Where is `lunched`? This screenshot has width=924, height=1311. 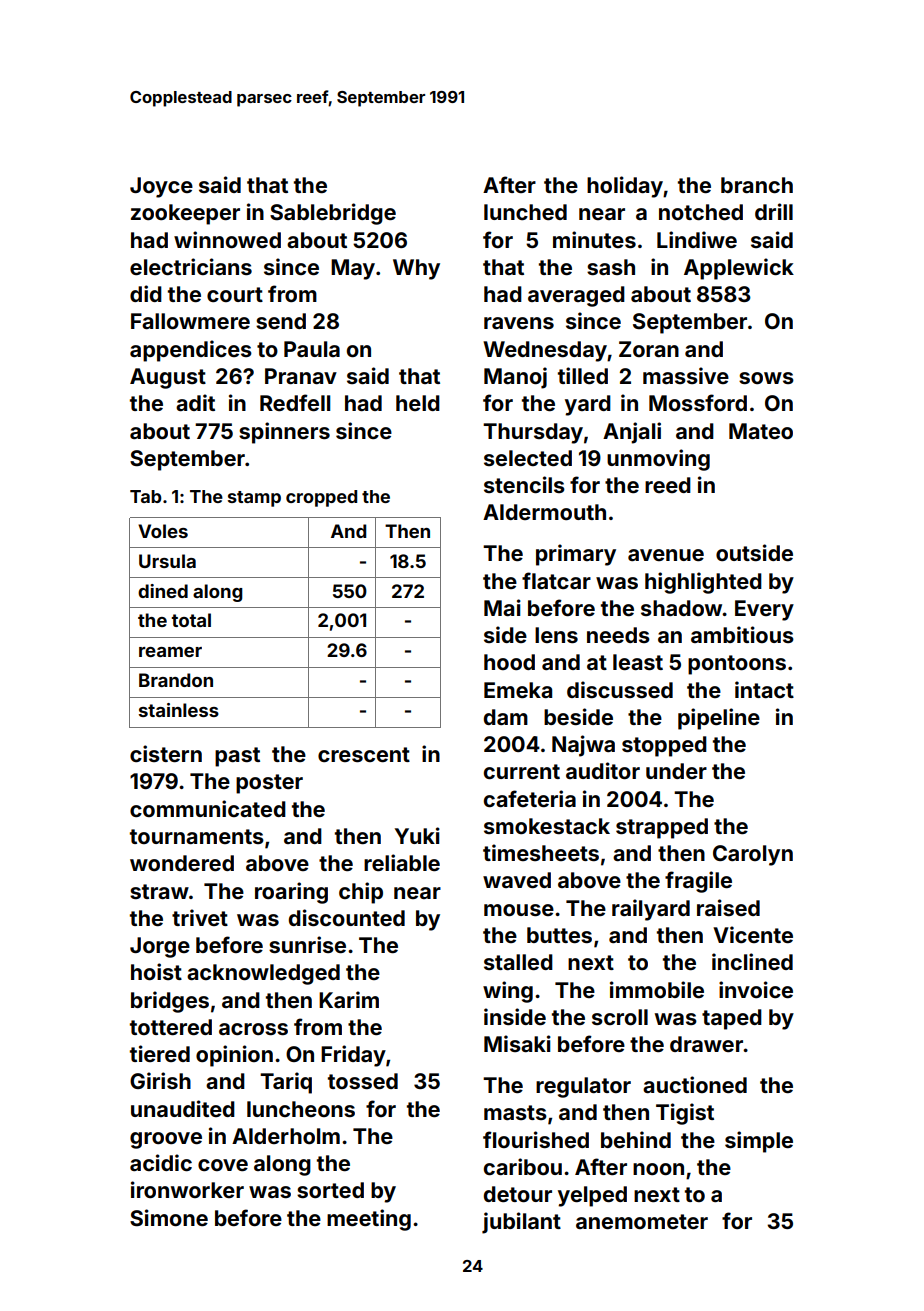 lunched is located at coordinates (525, 212).
